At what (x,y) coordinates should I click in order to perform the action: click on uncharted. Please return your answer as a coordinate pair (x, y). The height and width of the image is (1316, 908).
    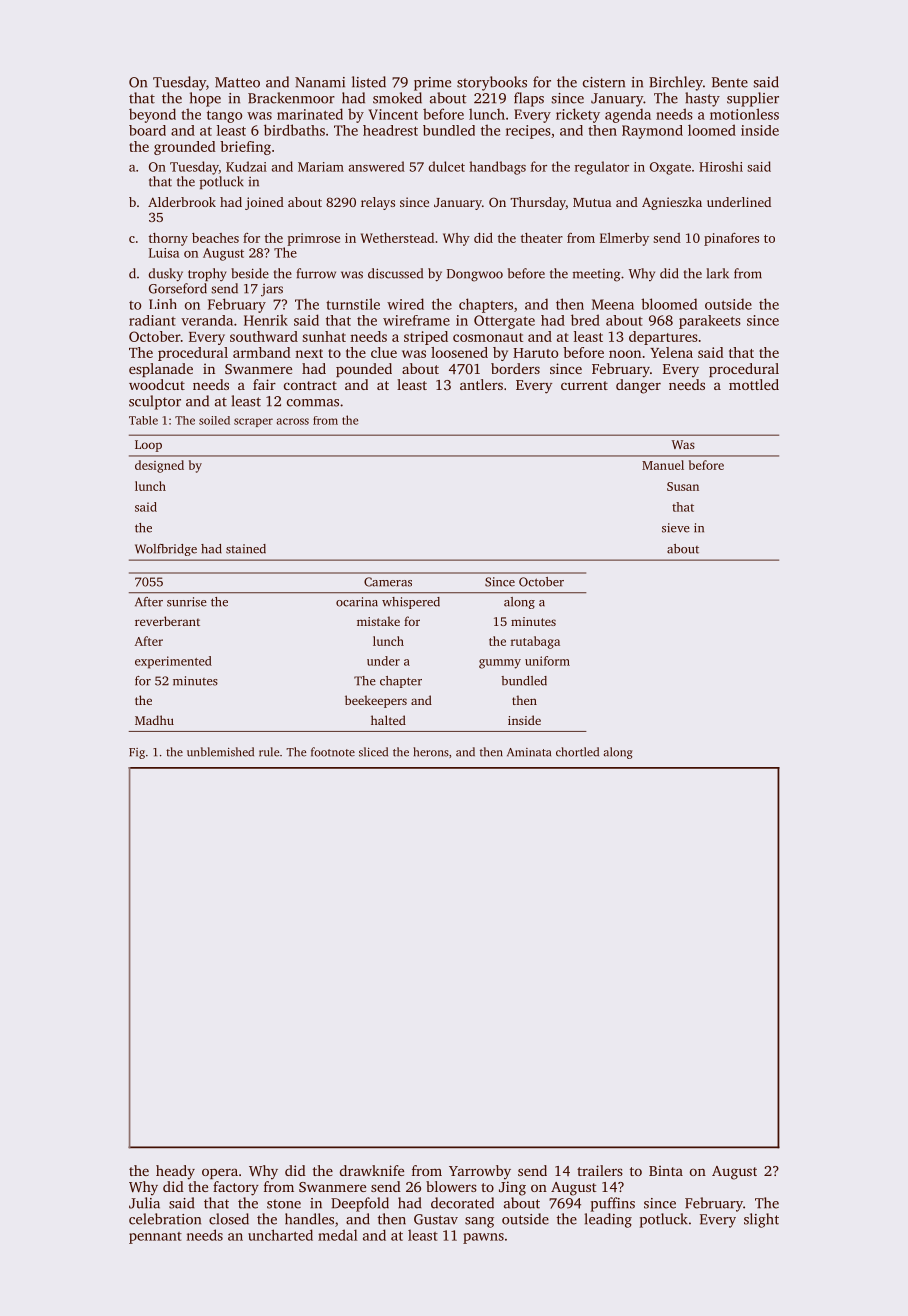
    Looking at the image, I should click on (280, 1235).
